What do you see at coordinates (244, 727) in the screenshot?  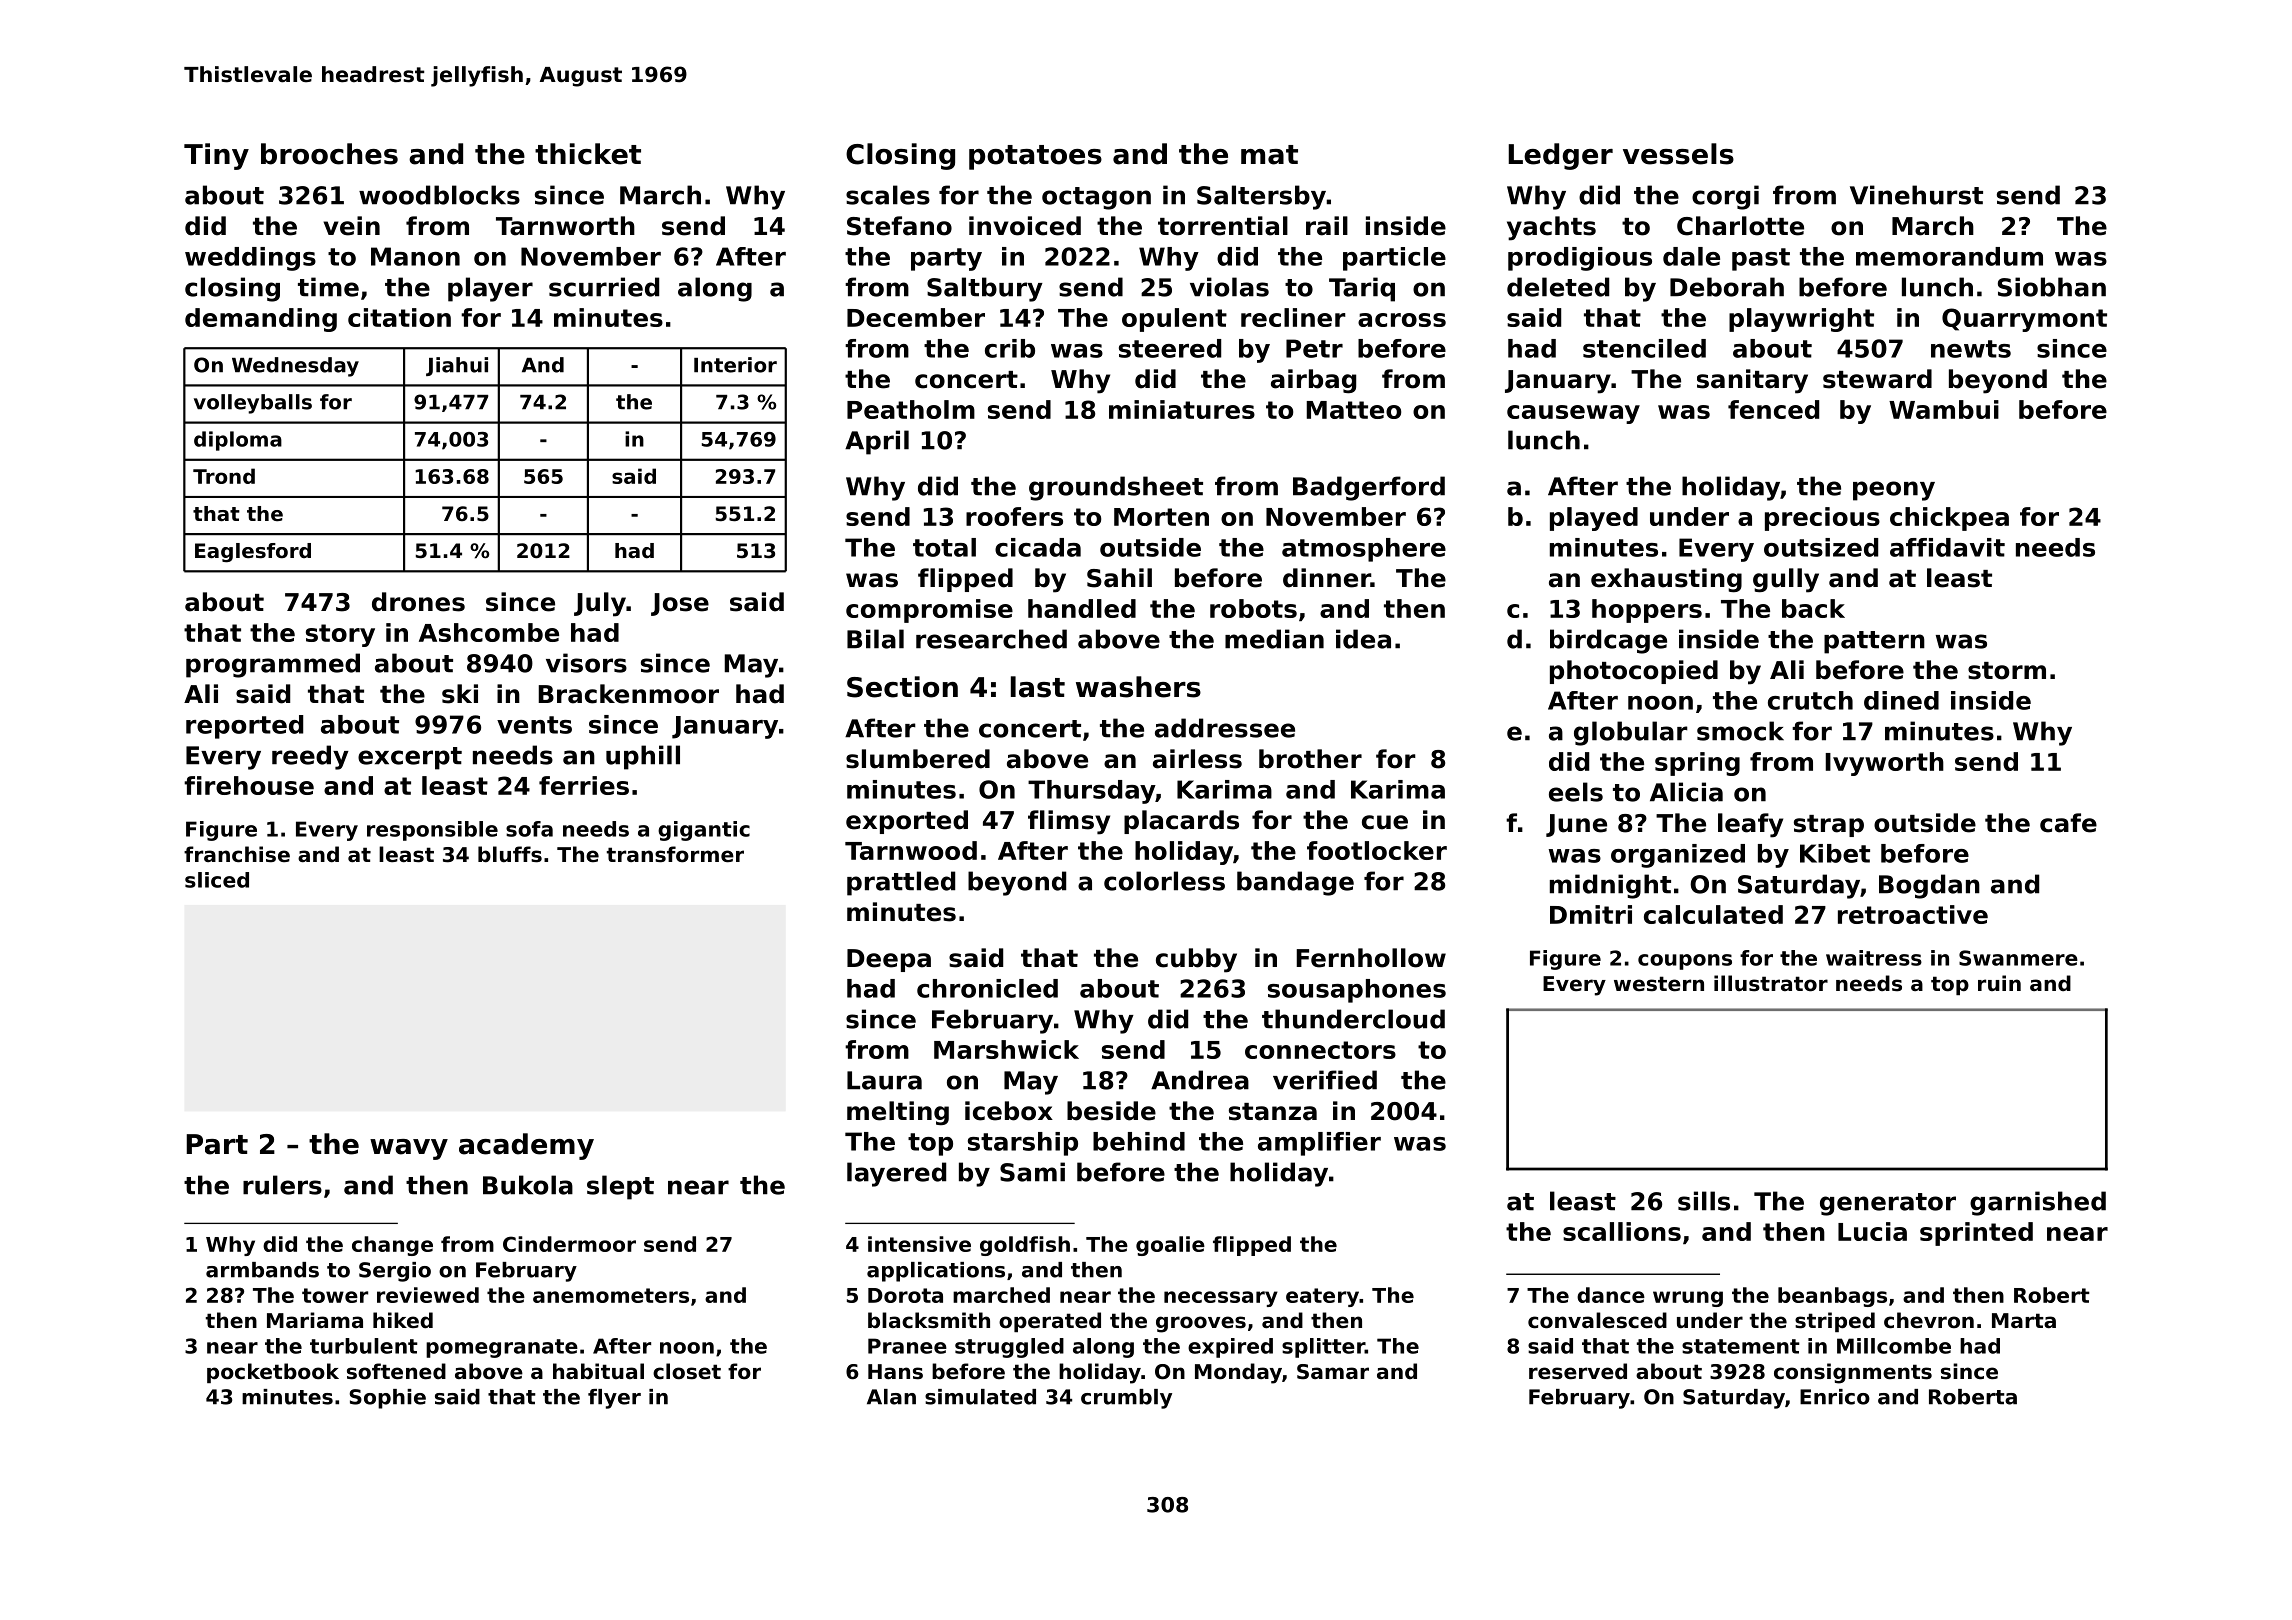 I see `reported` at bounding box center [244, 727].
